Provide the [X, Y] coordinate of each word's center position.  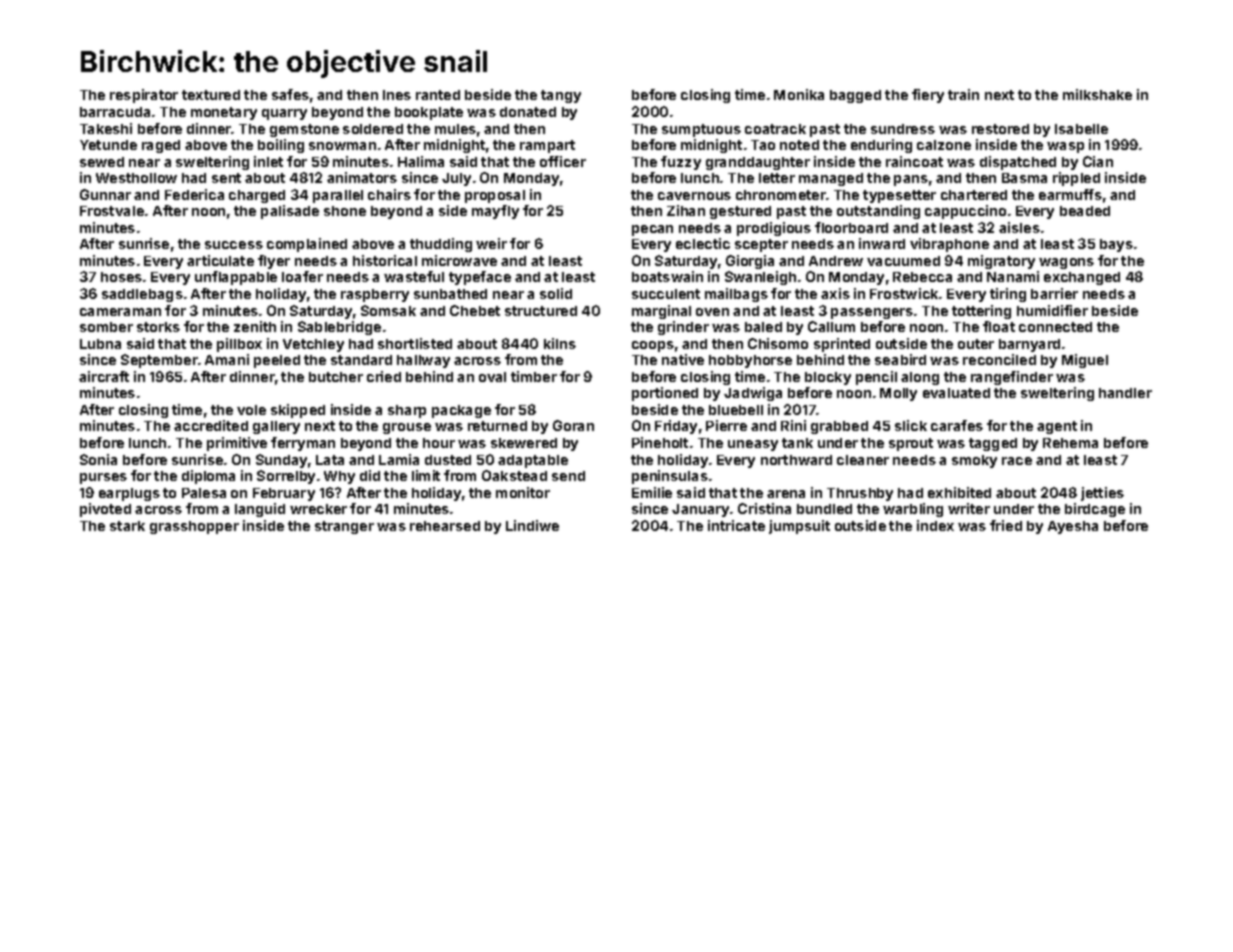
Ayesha [1073, 527]
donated [528, 112]
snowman [342, 146]
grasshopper [194, 527]
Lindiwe [532, 525]
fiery [928, 96]
